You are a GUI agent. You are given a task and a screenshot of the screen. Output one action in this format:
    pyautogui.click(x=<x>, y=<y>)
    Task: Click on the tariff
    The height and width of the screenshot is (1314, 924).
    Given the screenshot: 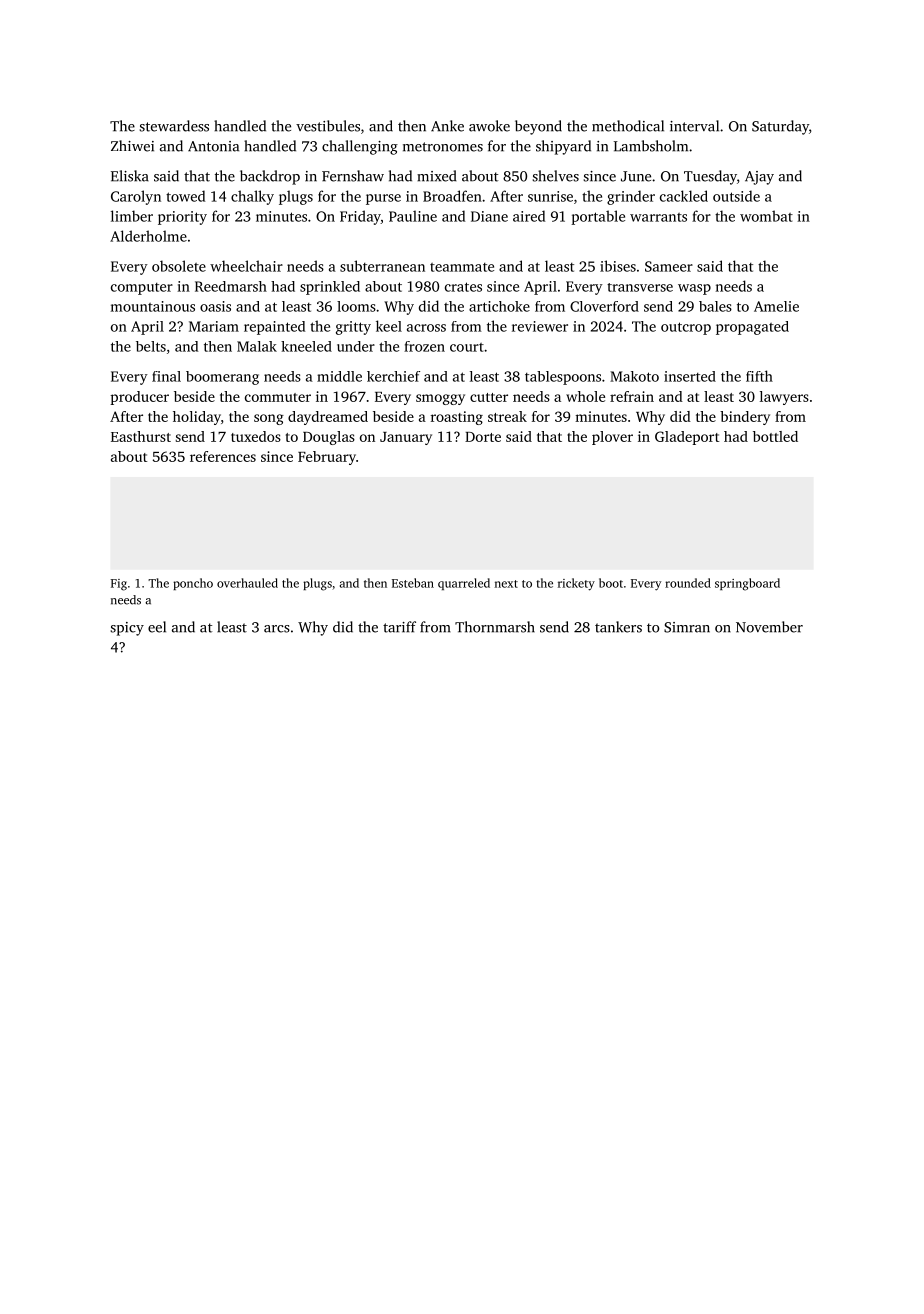 What is the action you would take?
    pyautogui.click(x=399, y=627)
